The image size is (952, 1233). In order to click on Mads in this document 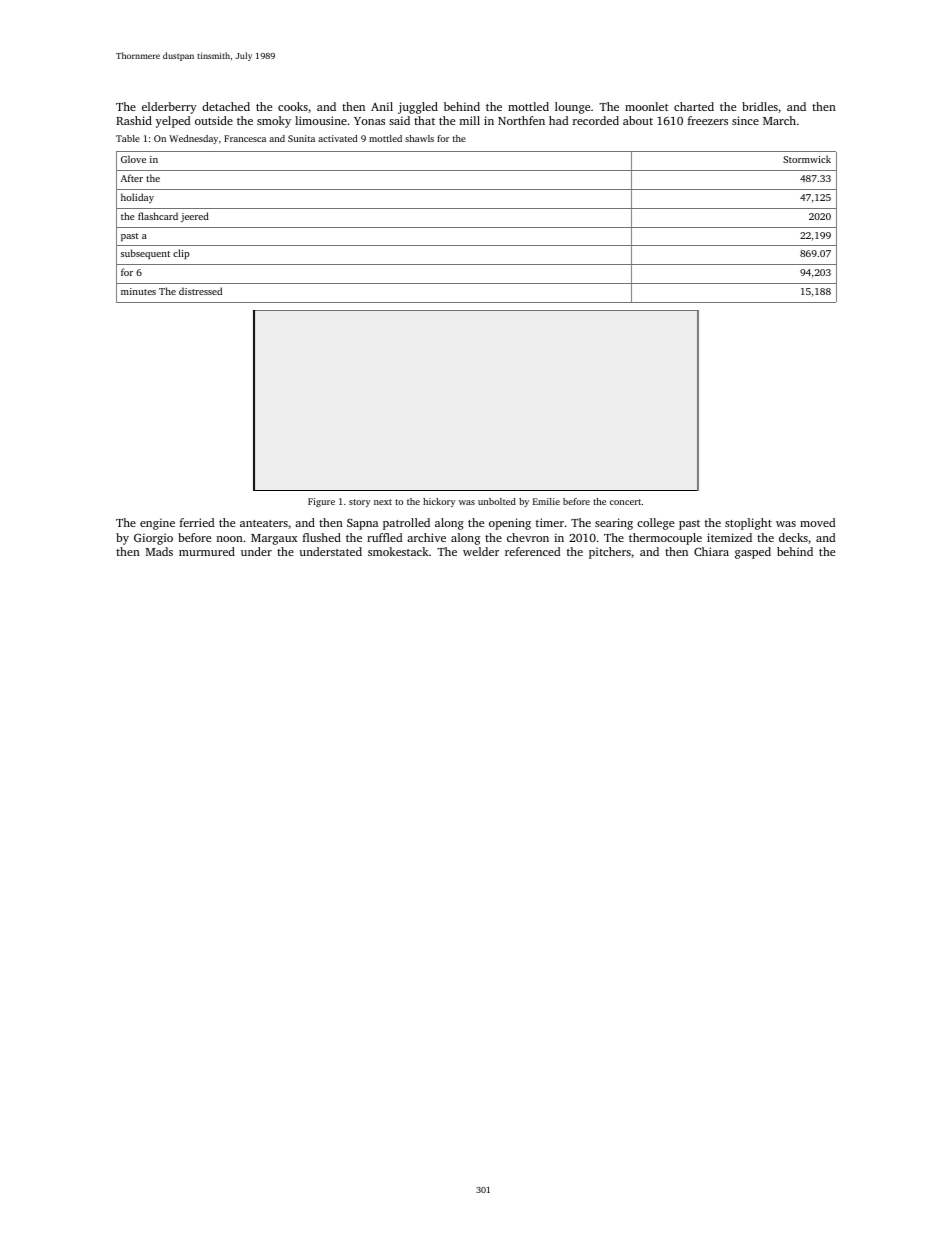, I will do `click(159, 551)`.
